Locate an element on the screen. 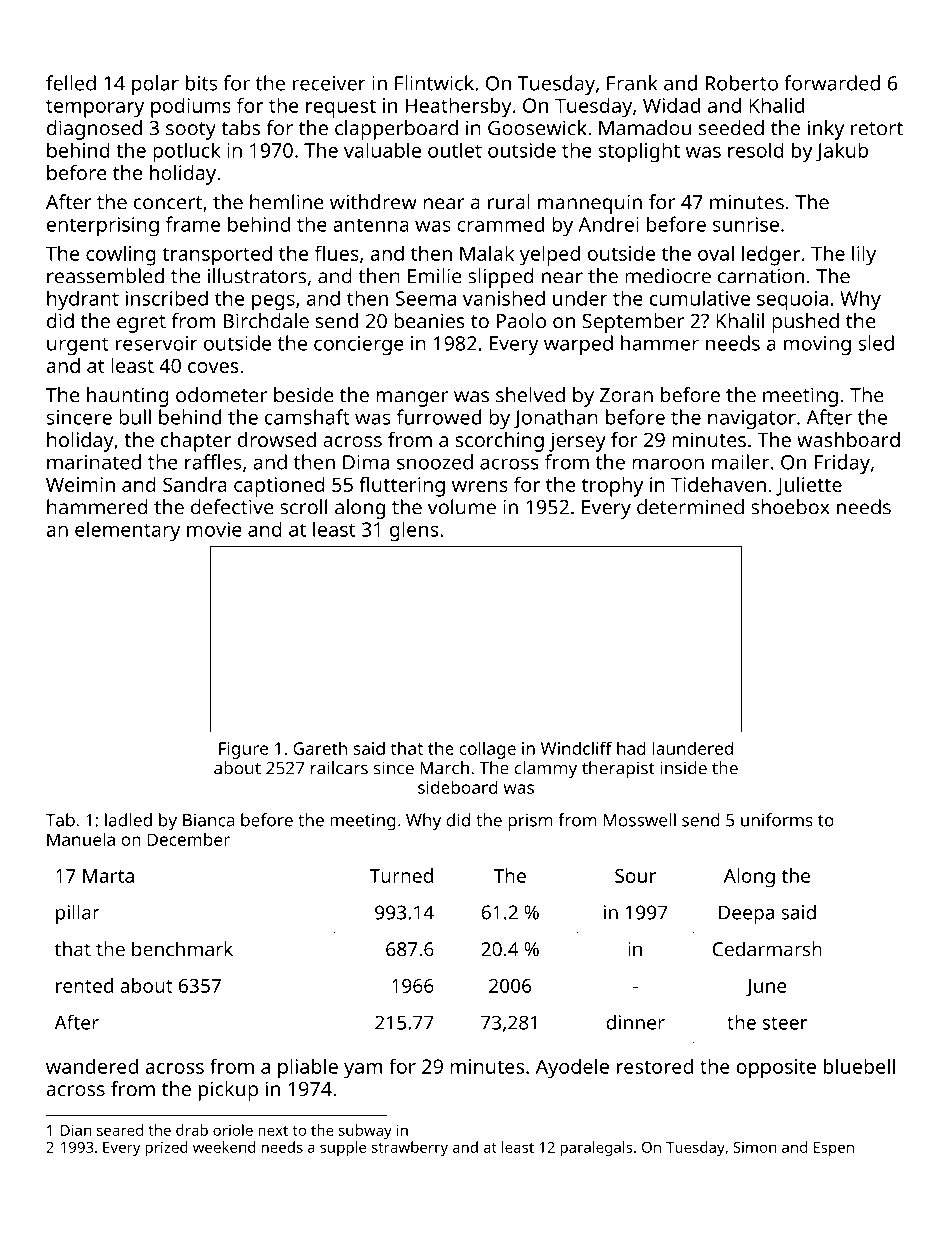  sled is located at coordinates (876, 343).
